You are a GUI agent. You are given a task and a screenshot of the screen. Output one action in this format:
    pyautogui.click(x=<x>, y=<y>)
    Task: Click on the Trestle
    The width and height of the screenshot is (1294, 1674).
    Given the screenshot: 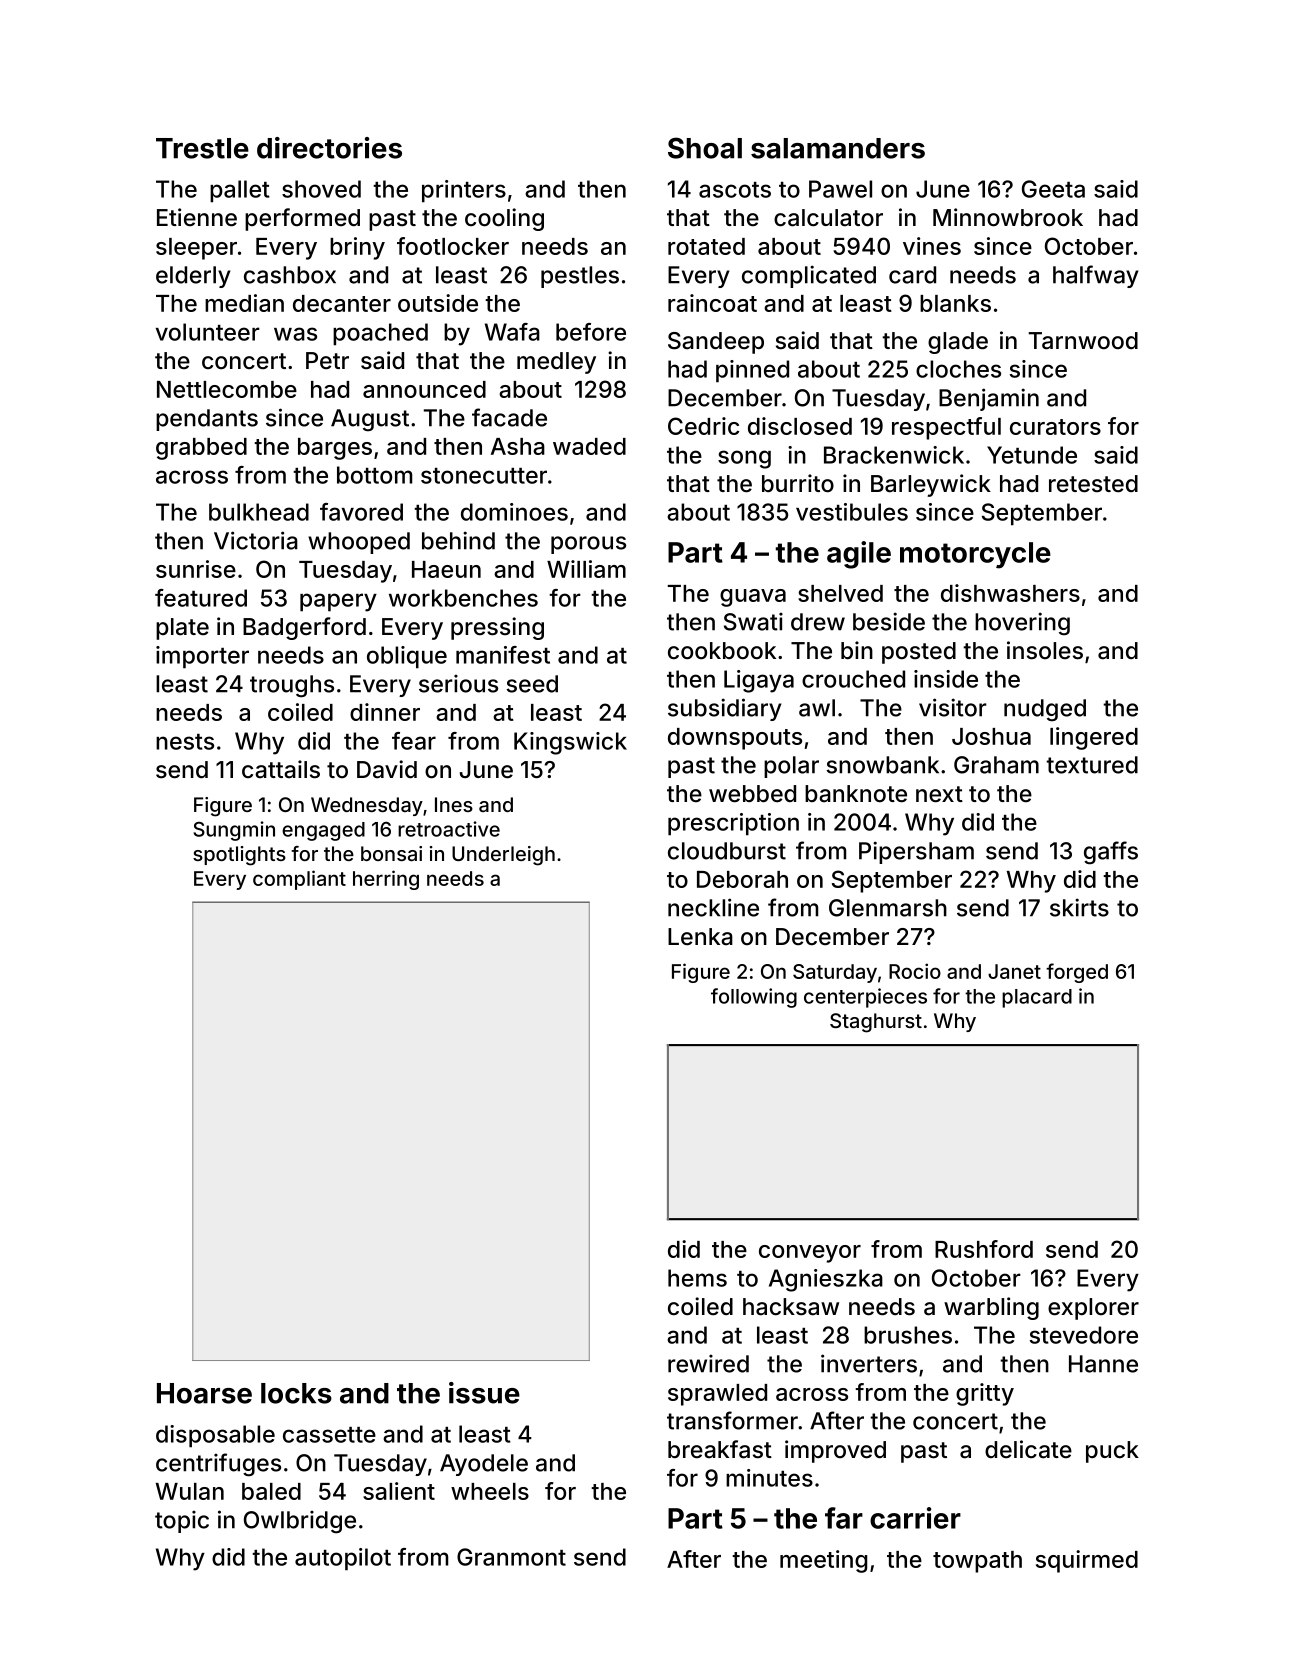 What is the action you would take?
    pyautogui.click(x=202, y=148)
